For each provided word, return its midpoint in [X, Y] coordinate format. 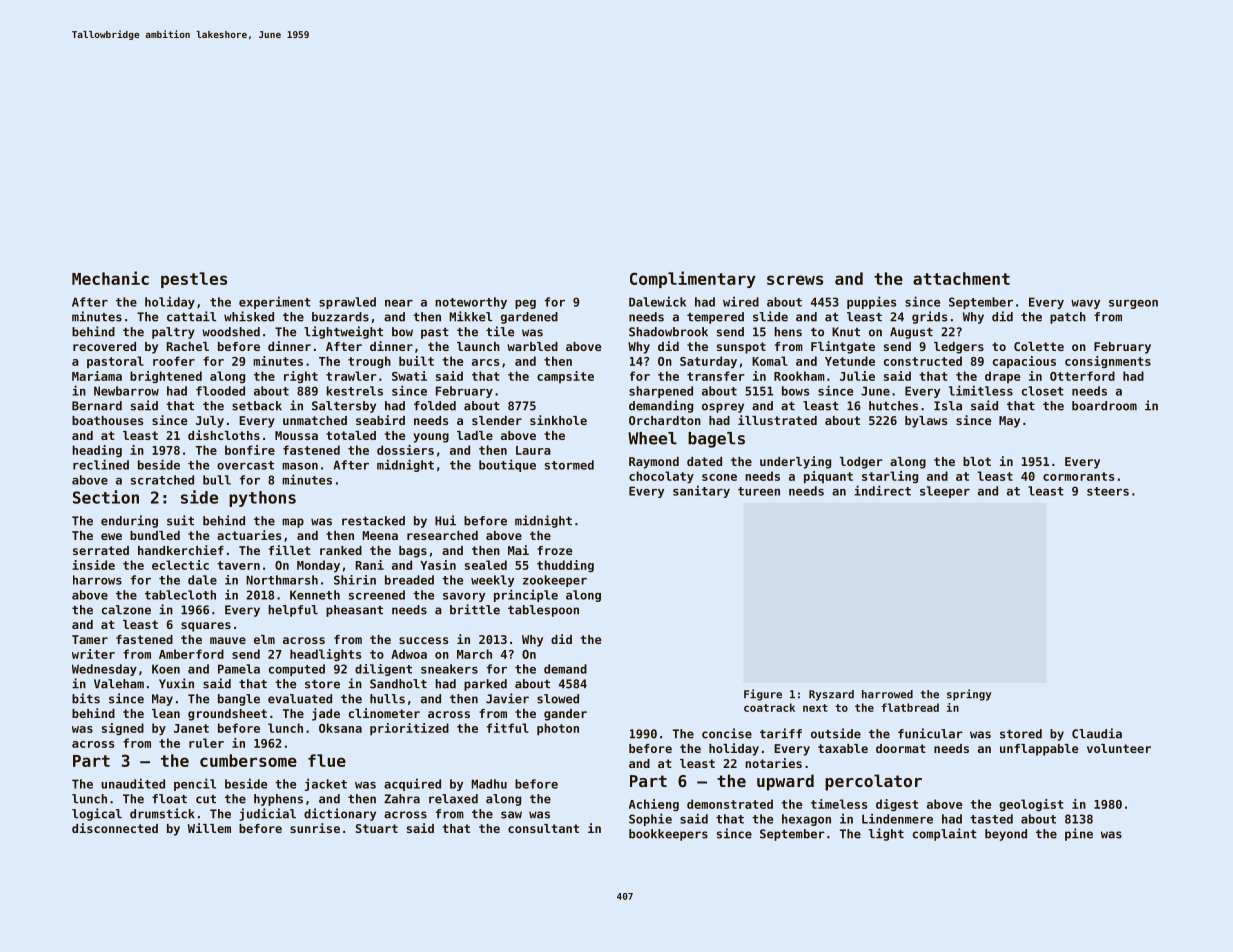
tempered [715, 318]
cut [206, 799]
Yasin [438, 565]
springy [969, 695]
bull [217, 480]
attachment [961, 278]
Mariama [97, 376]
